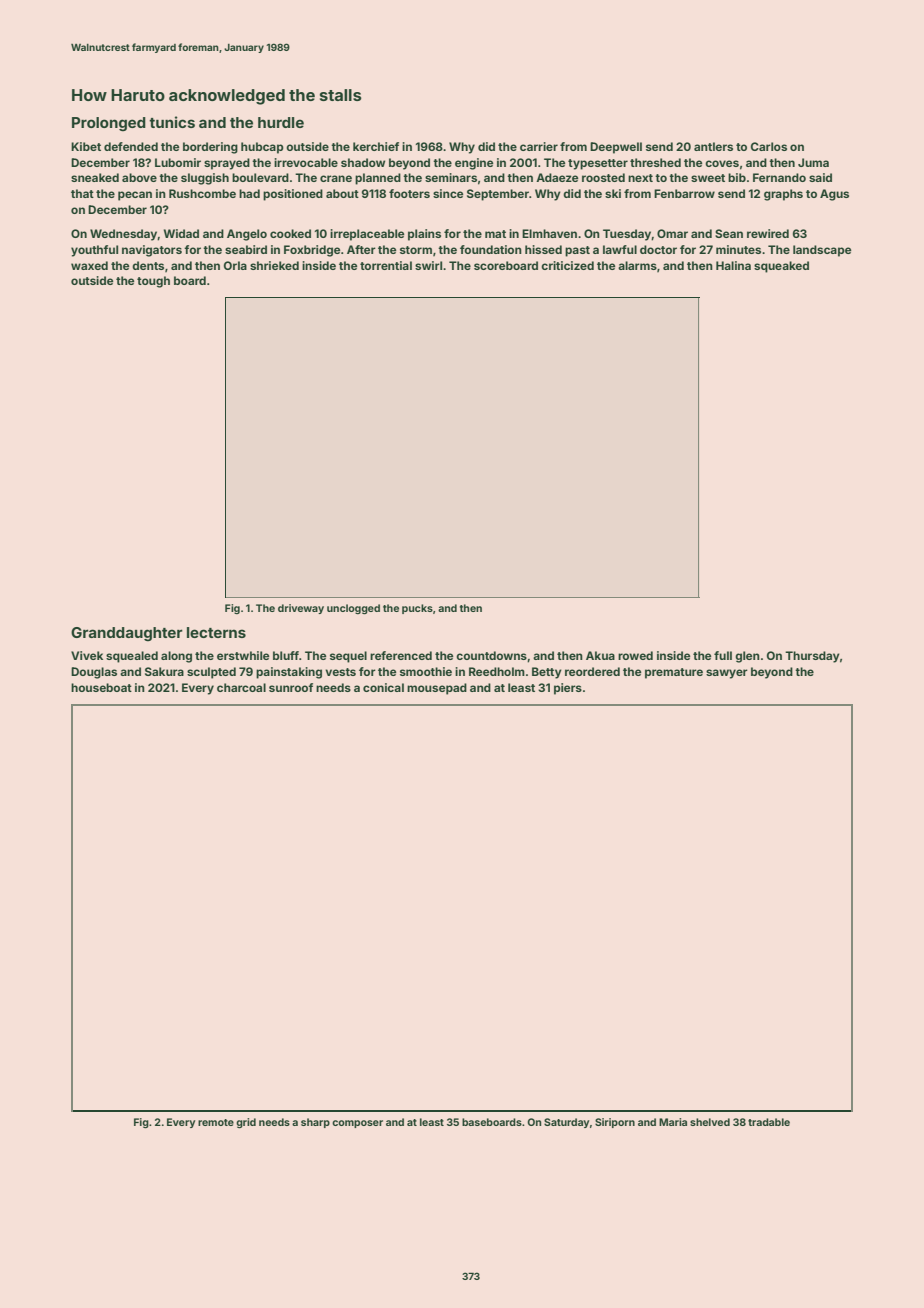 This document has height=1308, width=924. Describe the element at coordinates (246, 1123) in the document. I see `grid` at that location.
